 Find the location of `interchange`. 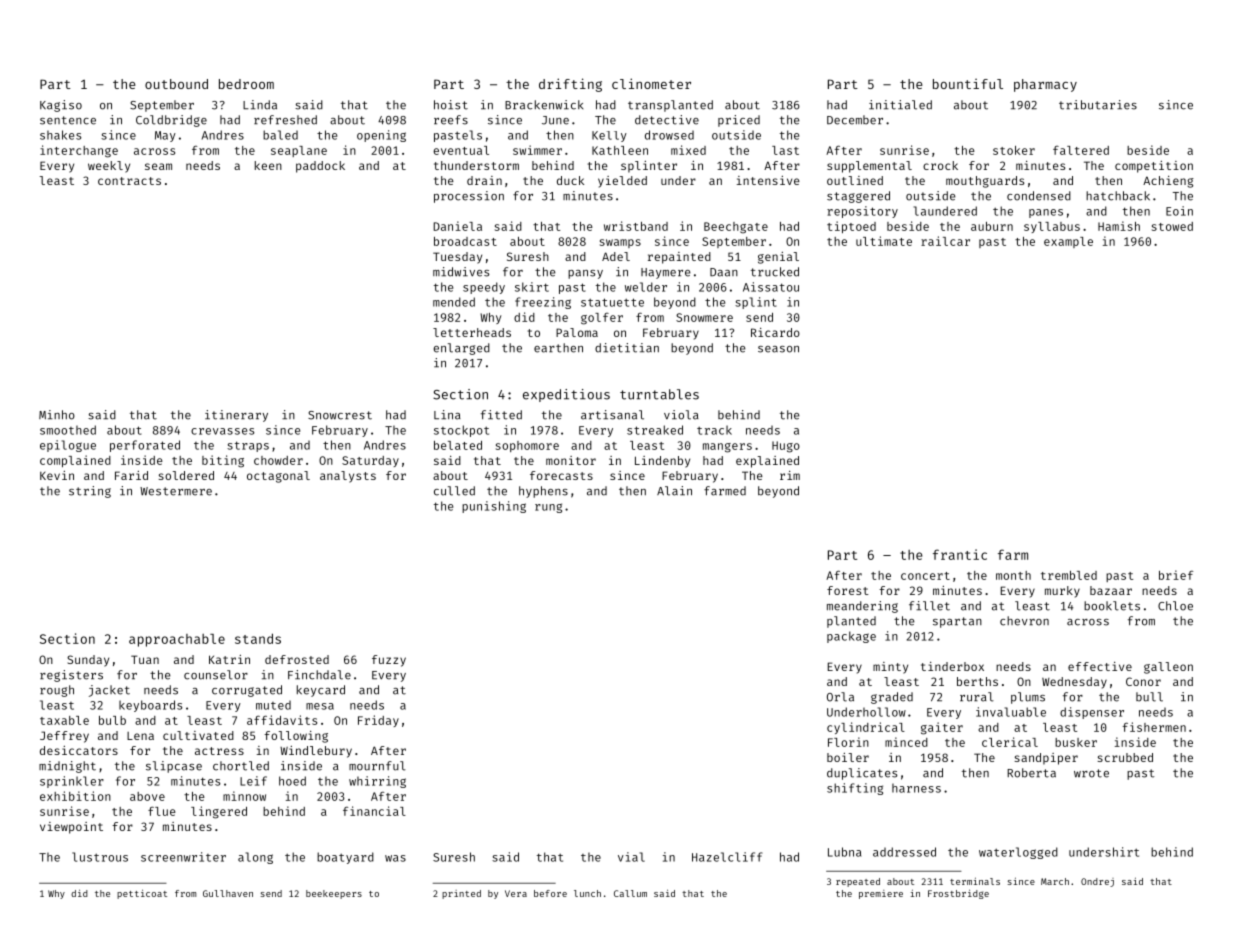

interchange is located at coordinates (79, 151).
